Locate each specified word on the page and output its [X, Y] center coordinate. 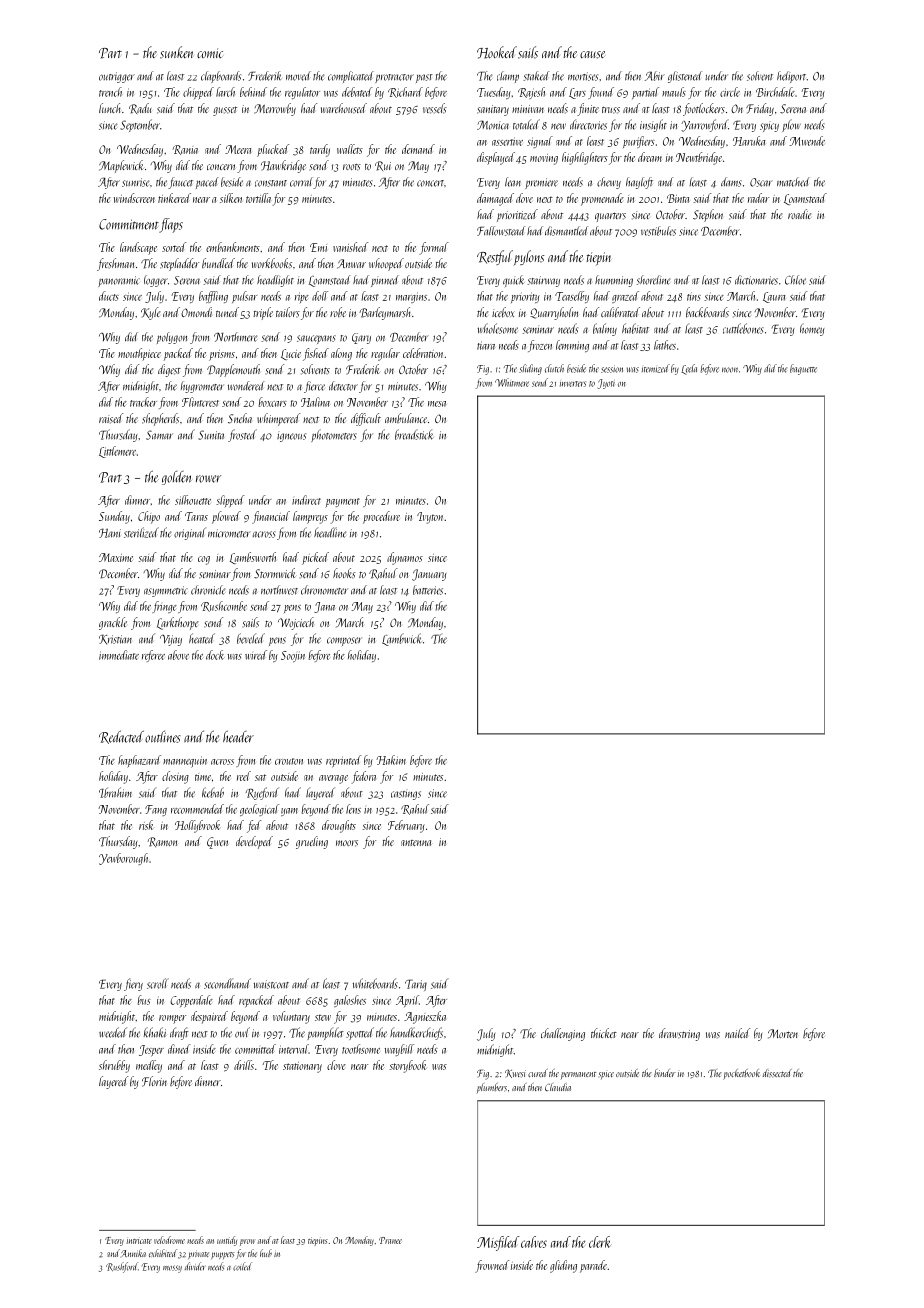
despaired [209, 1017]
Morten [783, 1034]
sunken [176, 52]
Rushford [122, 1267]
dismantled [566, 231]
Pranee [390, 1240]
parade [593, 1266]
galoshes [350, 1001]
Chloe [795, 280]
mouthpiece [139, 354]
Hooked [497, 52]
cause [592, 55]
